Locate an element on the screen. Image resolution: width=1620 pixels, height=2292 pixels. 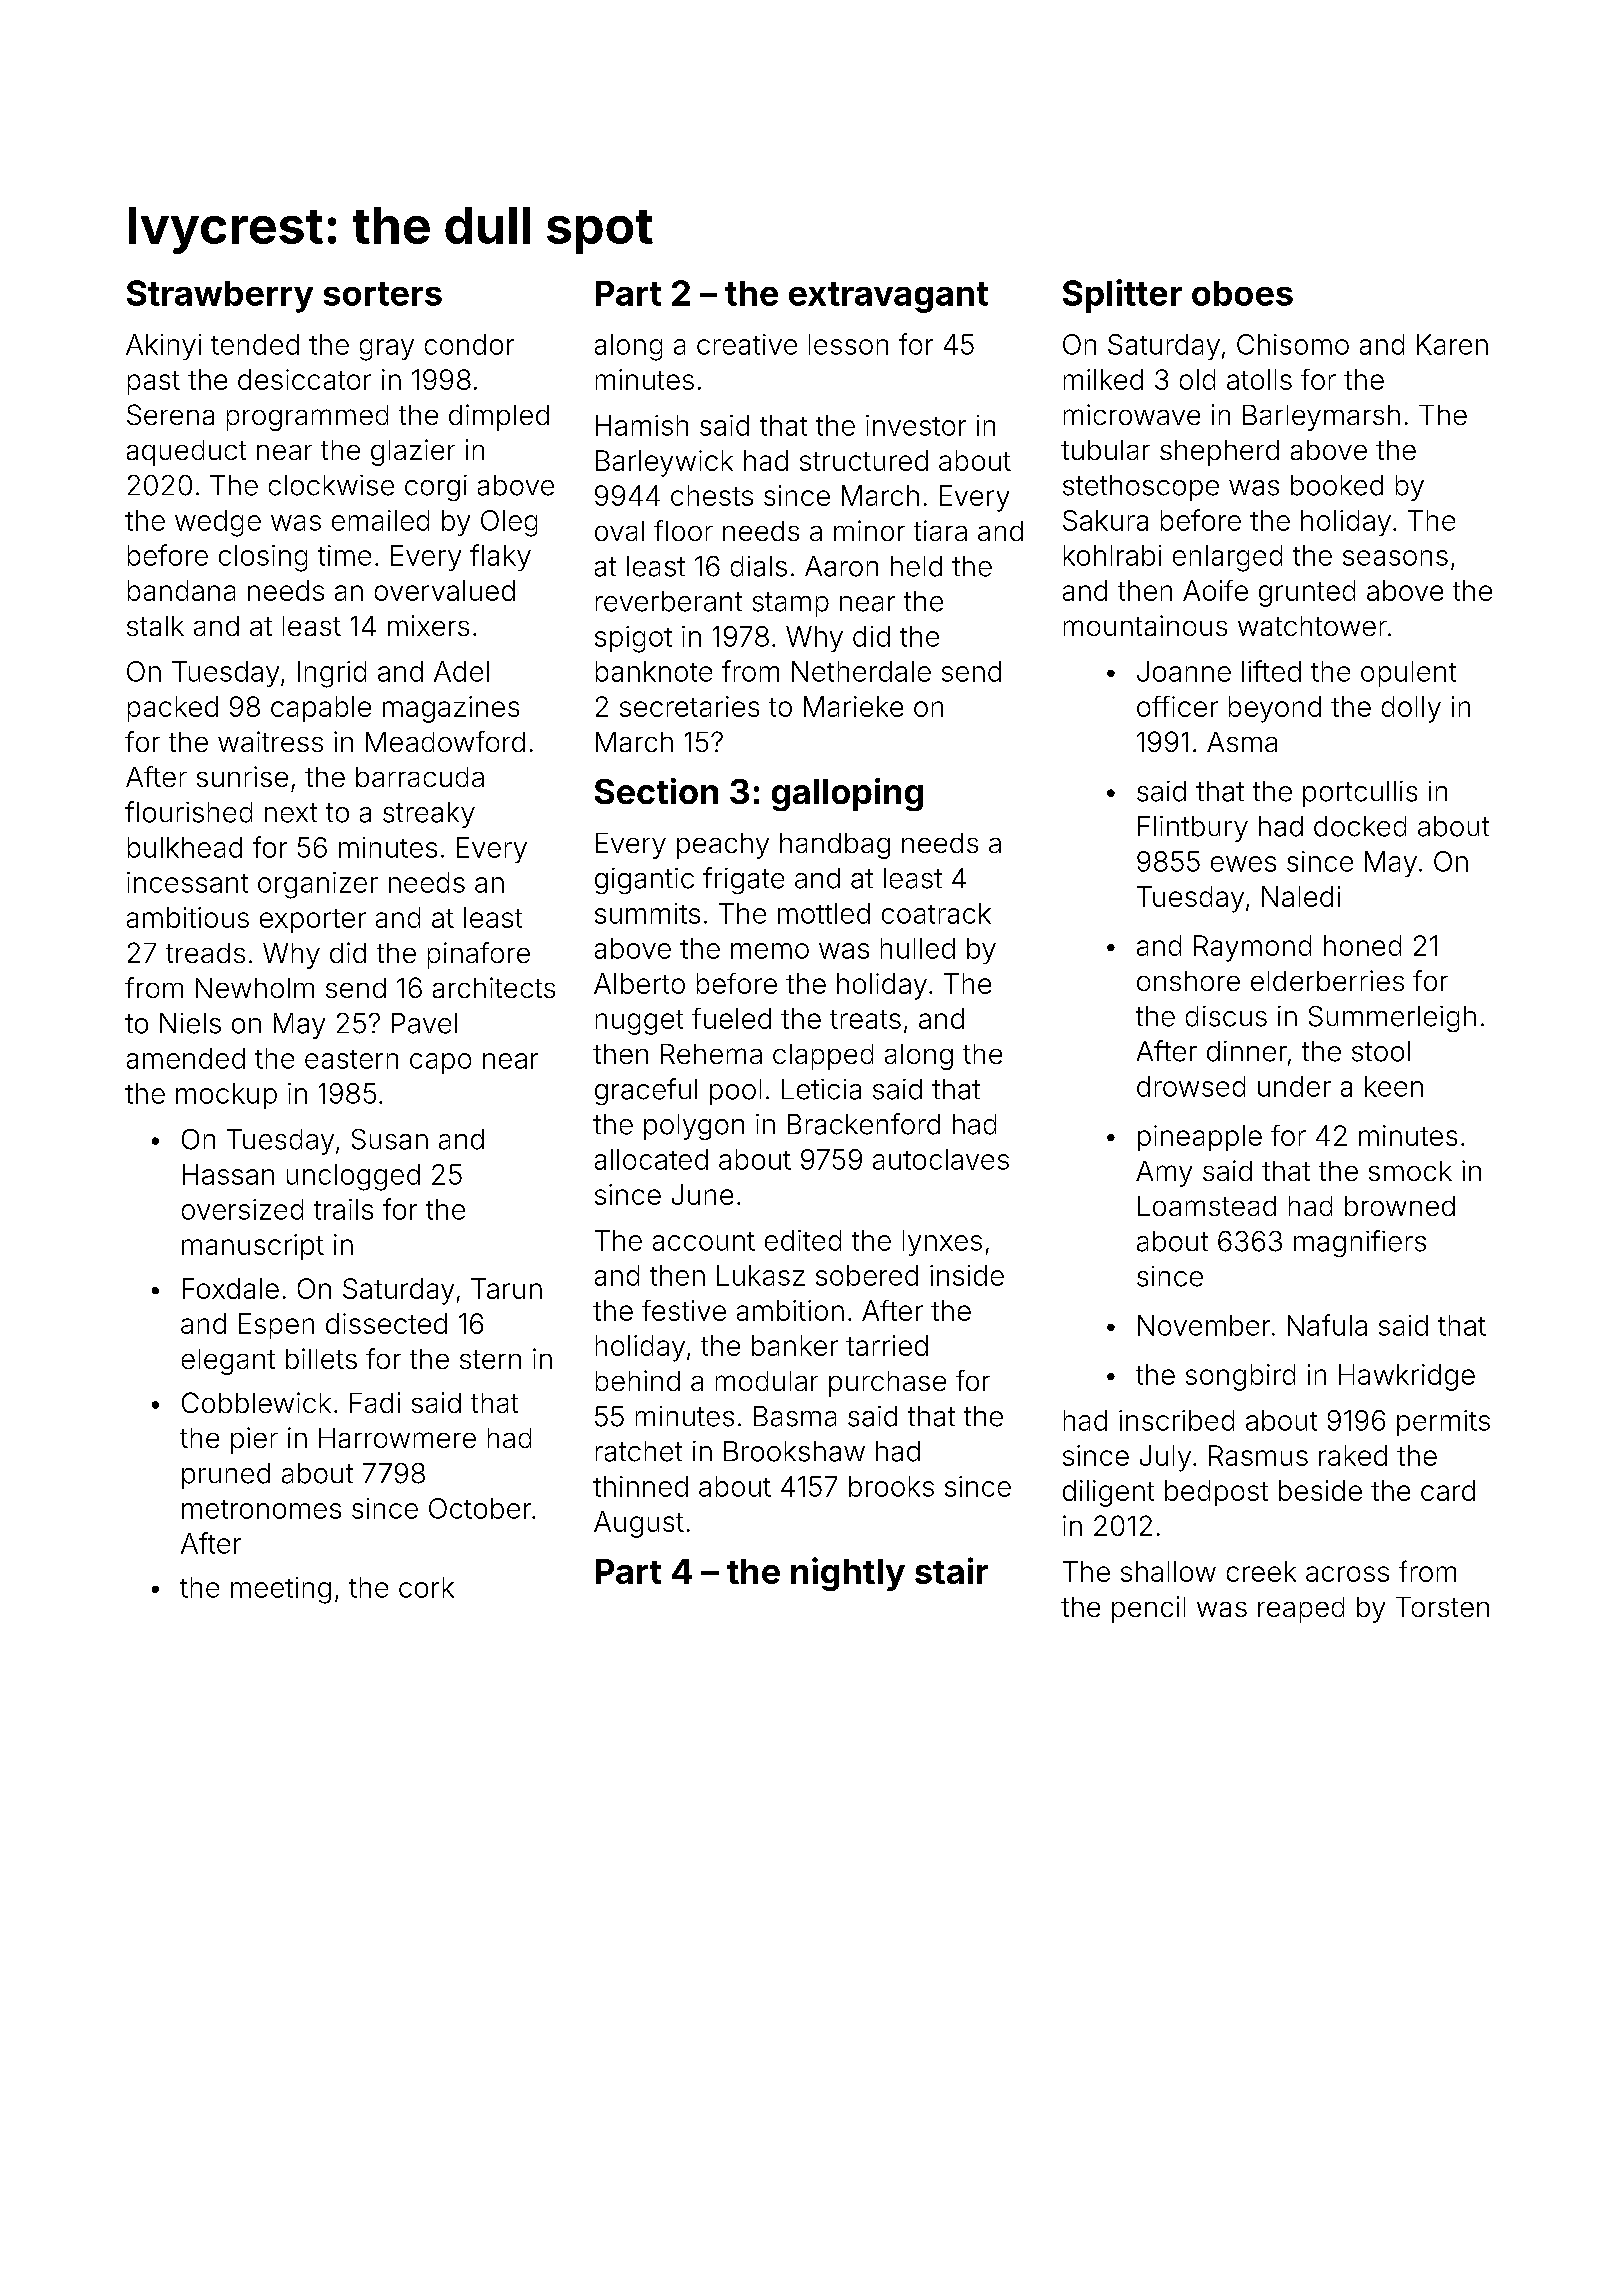
sorters is located at coordinates (383, 294).
